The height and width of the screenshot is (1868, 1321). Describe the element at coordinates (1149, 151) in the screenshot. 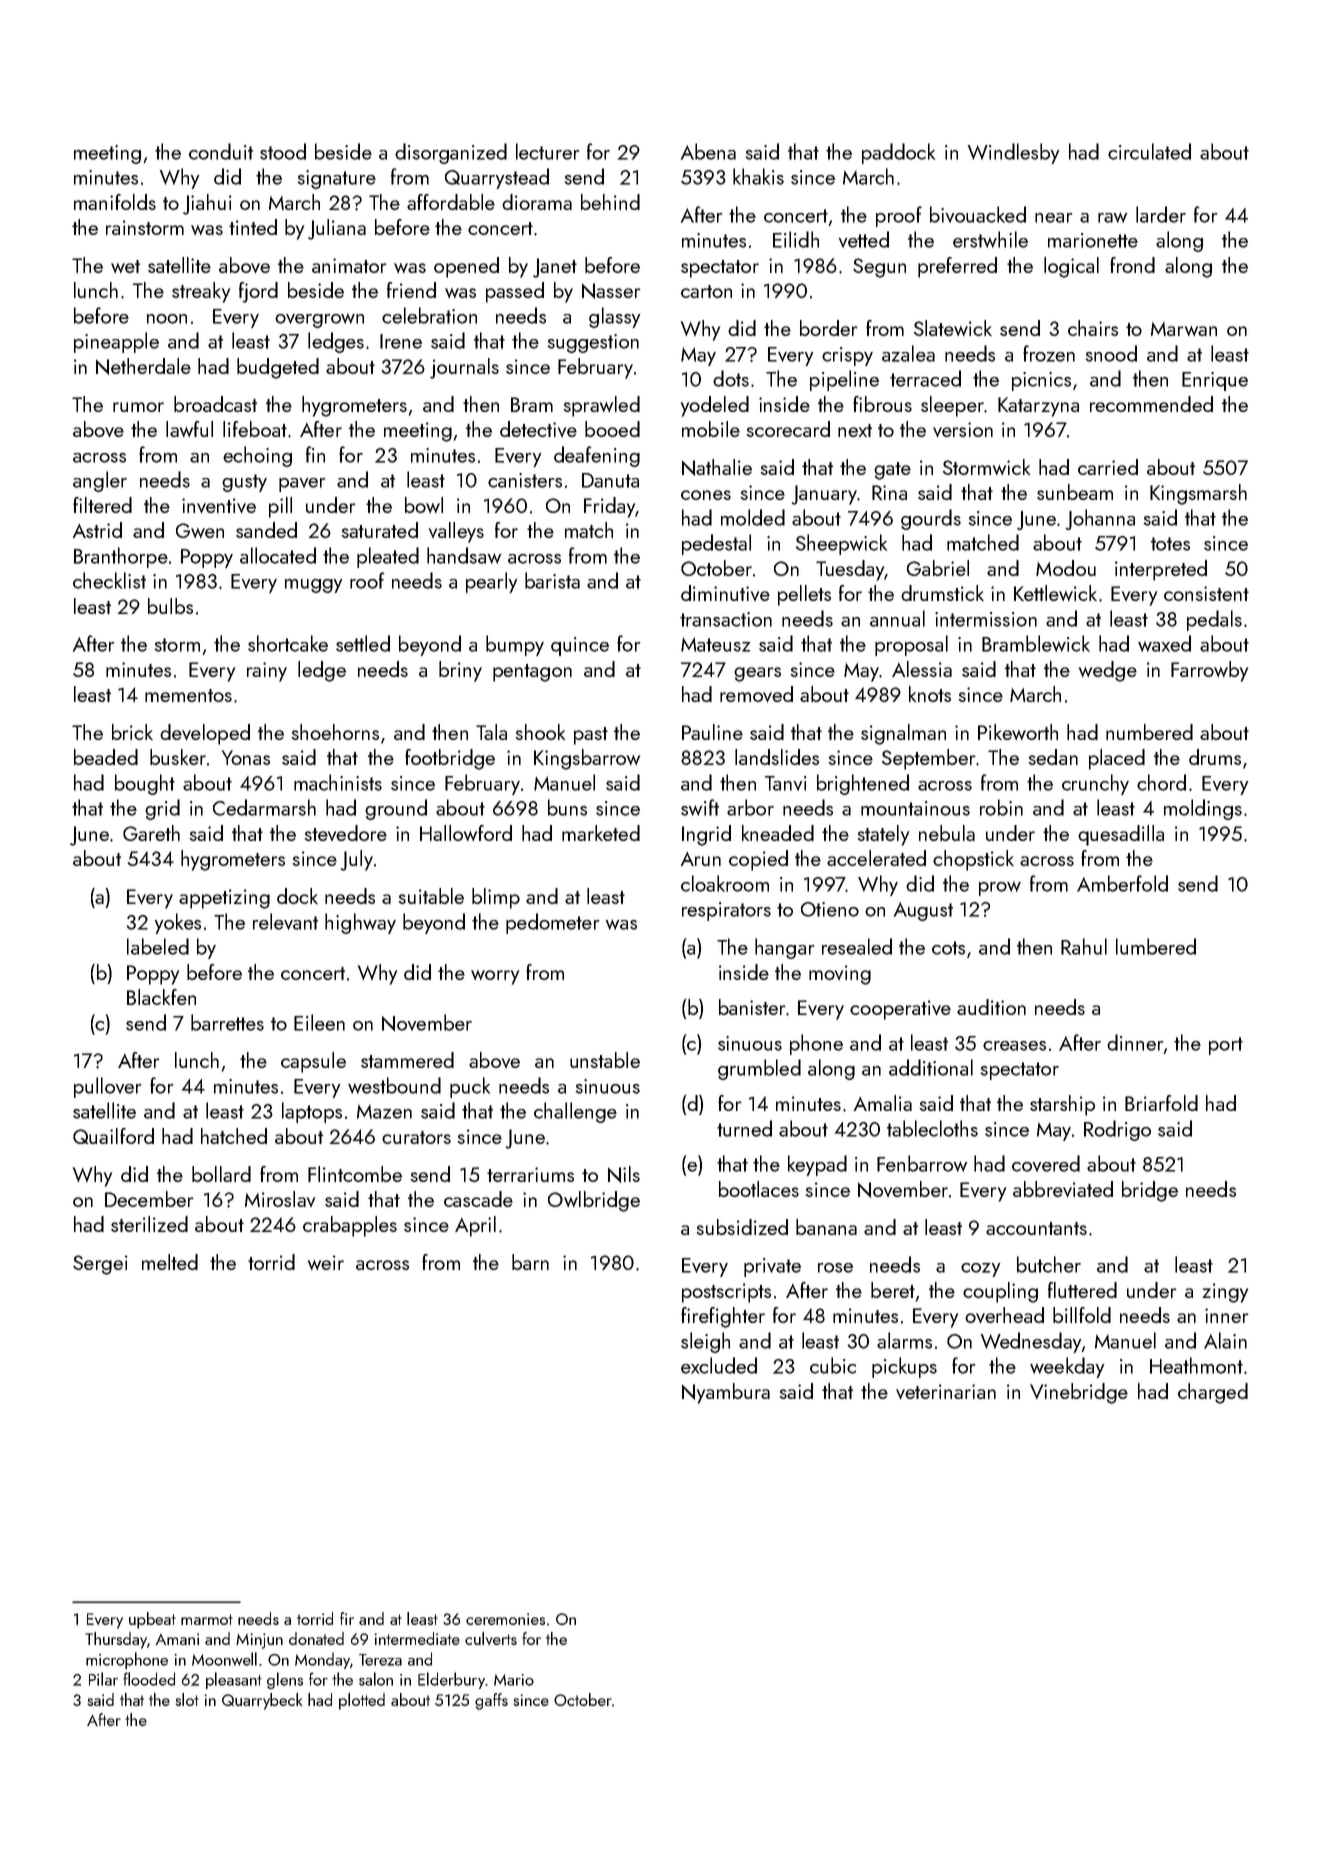

I see `circulated` at that location.
